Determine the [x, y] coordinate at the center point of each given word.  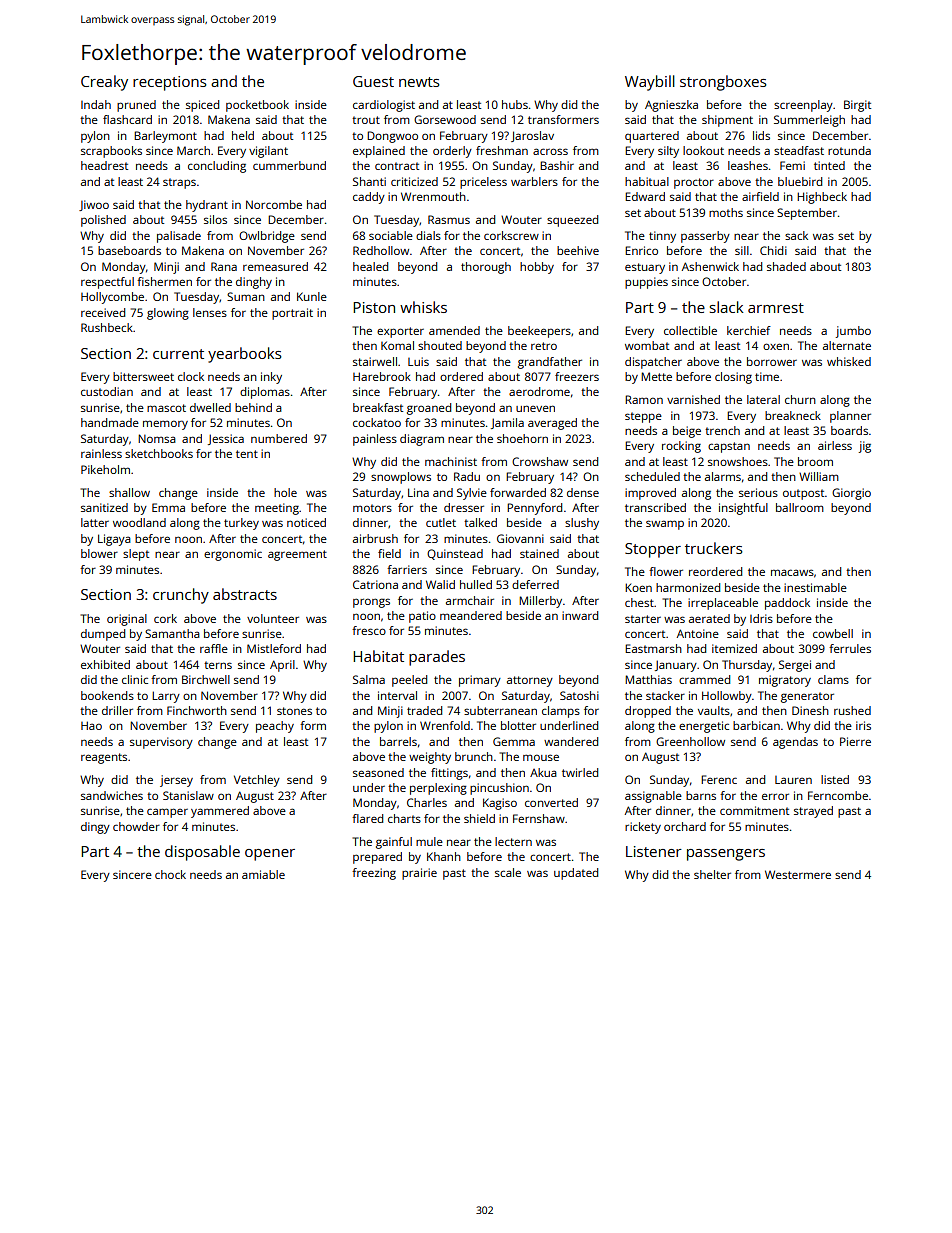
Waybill [650, 83]
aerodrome [539, 391]
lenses [210, 312]
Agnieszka [671, 106]
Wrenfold [445, 725]
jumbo [853, 332]
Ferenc [719, 779]
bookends [107, 695]
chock [170, 874]
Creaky [104, 83]
